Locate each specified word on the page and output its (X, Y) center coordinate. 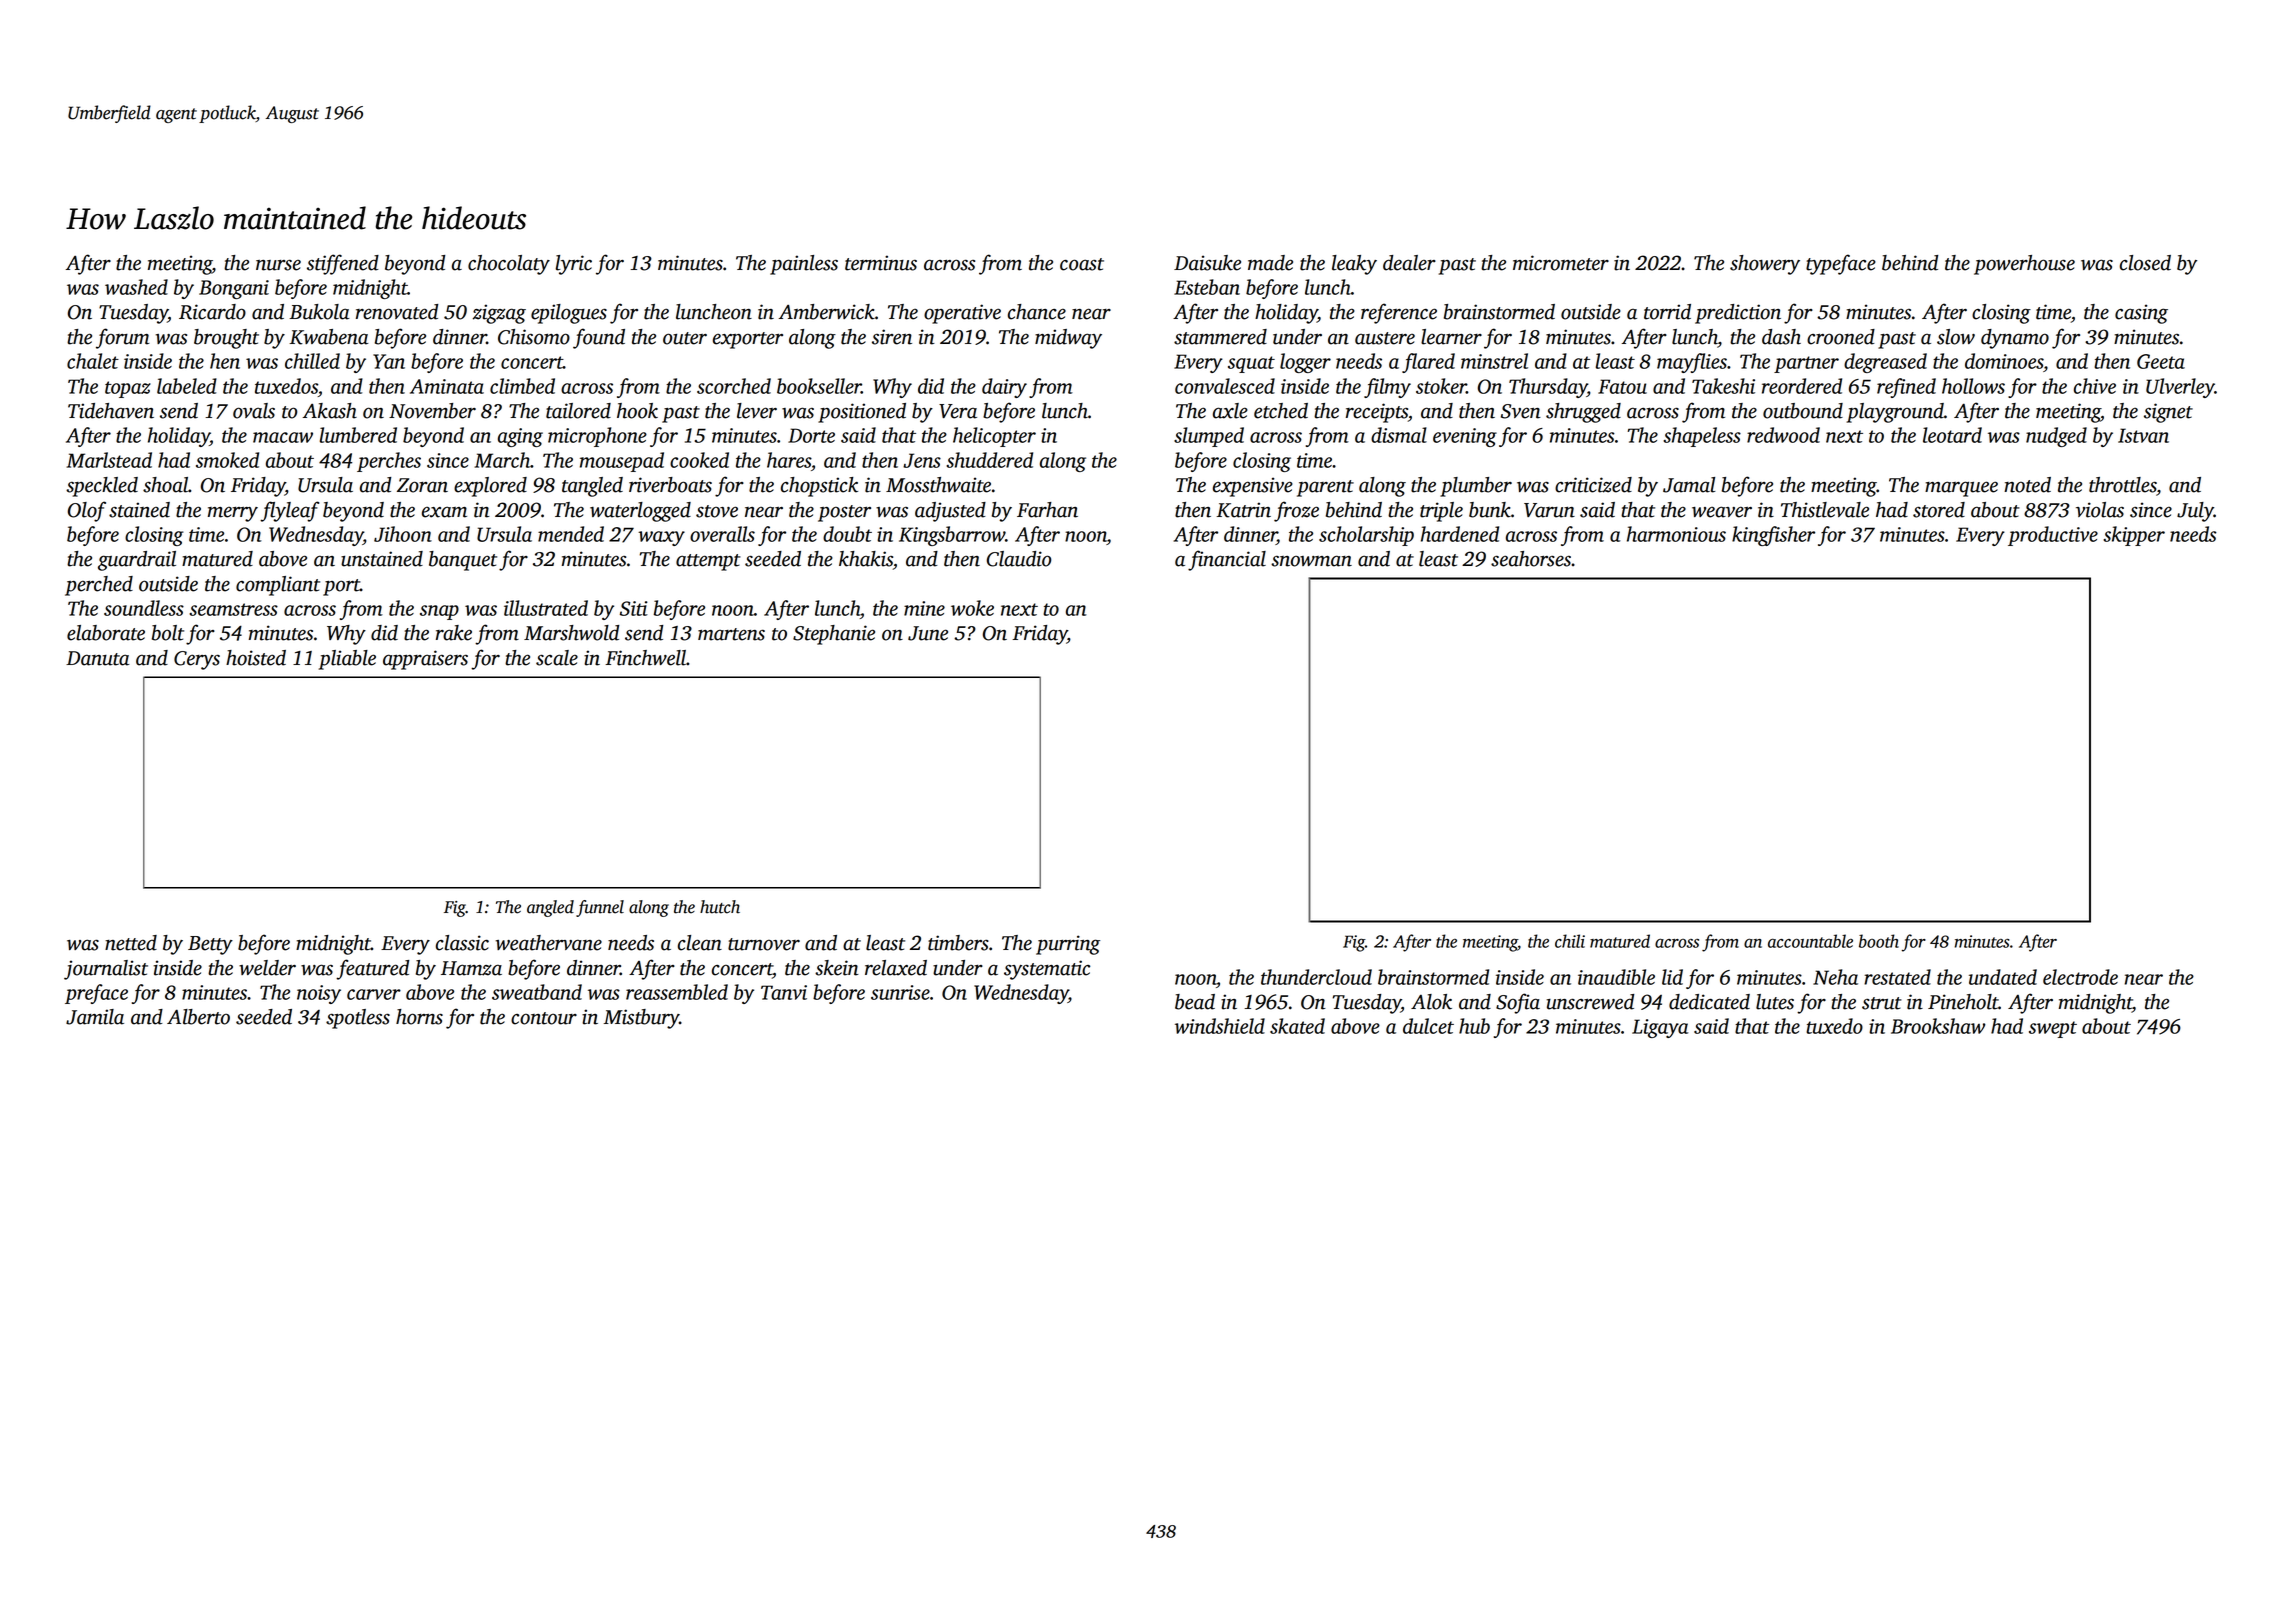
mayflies (1692, 363)
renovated (397, 312)
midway (1068, 339)
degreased (1885, 363)
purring (1068, 945)
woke (972, 608)
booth (1879, 941)
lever (757, 411)
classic (462, 943)
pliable (347, 660)
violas (2100, 510)
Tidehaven (111, 411)
